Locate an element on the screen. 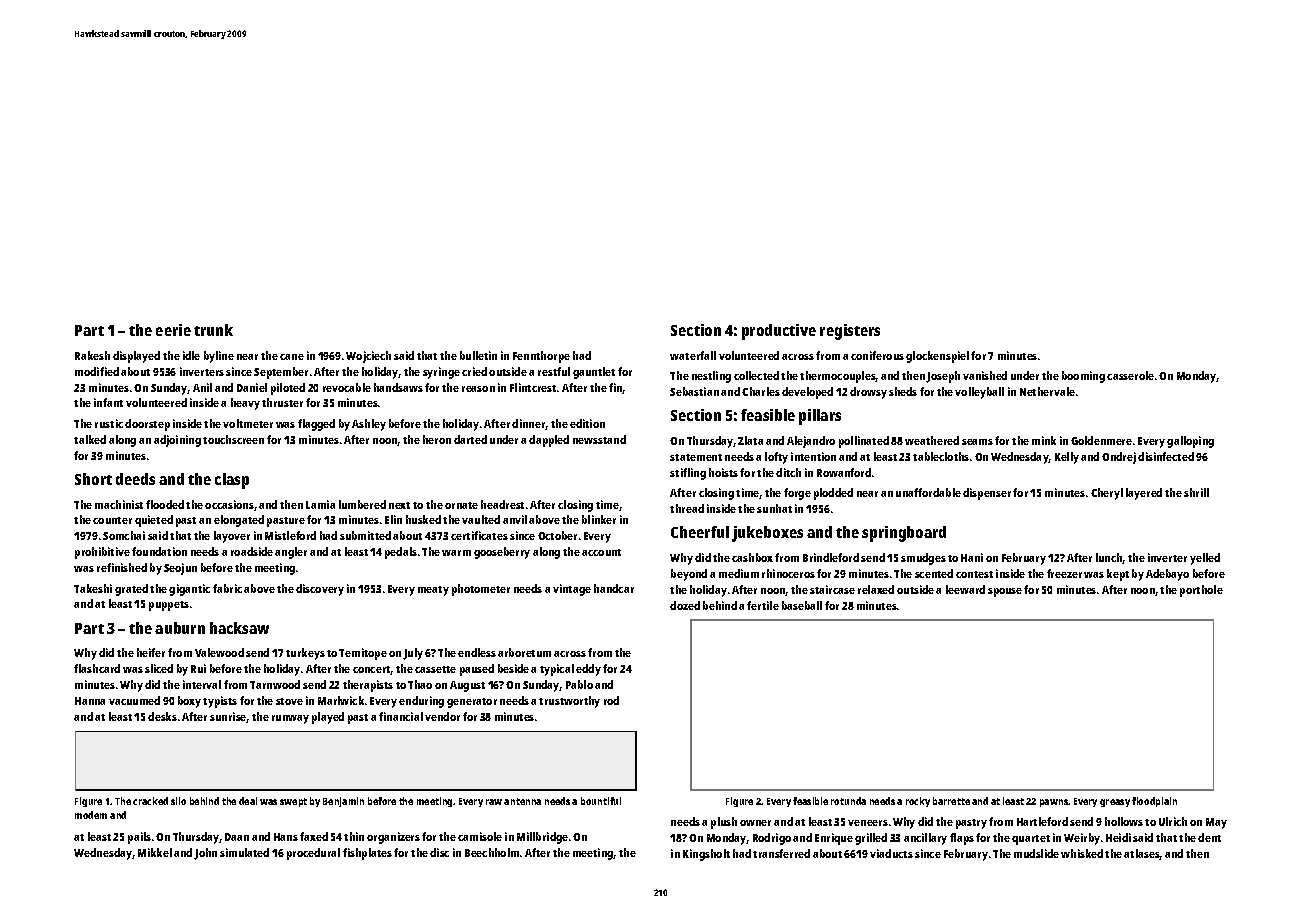  antenna is located at coordinates (522, 801).
